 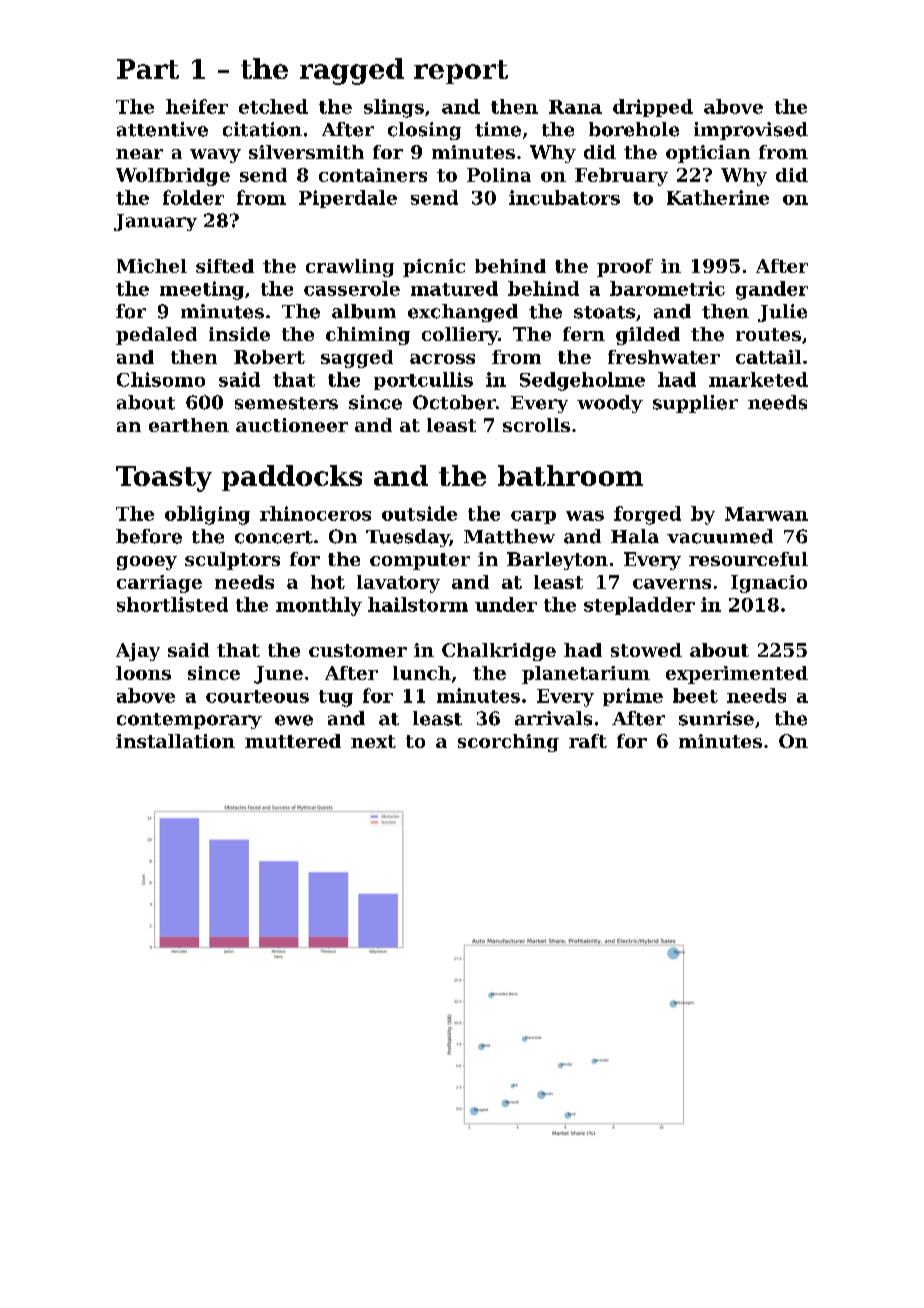 I want to click on raft, so click(x=588, y=741).
